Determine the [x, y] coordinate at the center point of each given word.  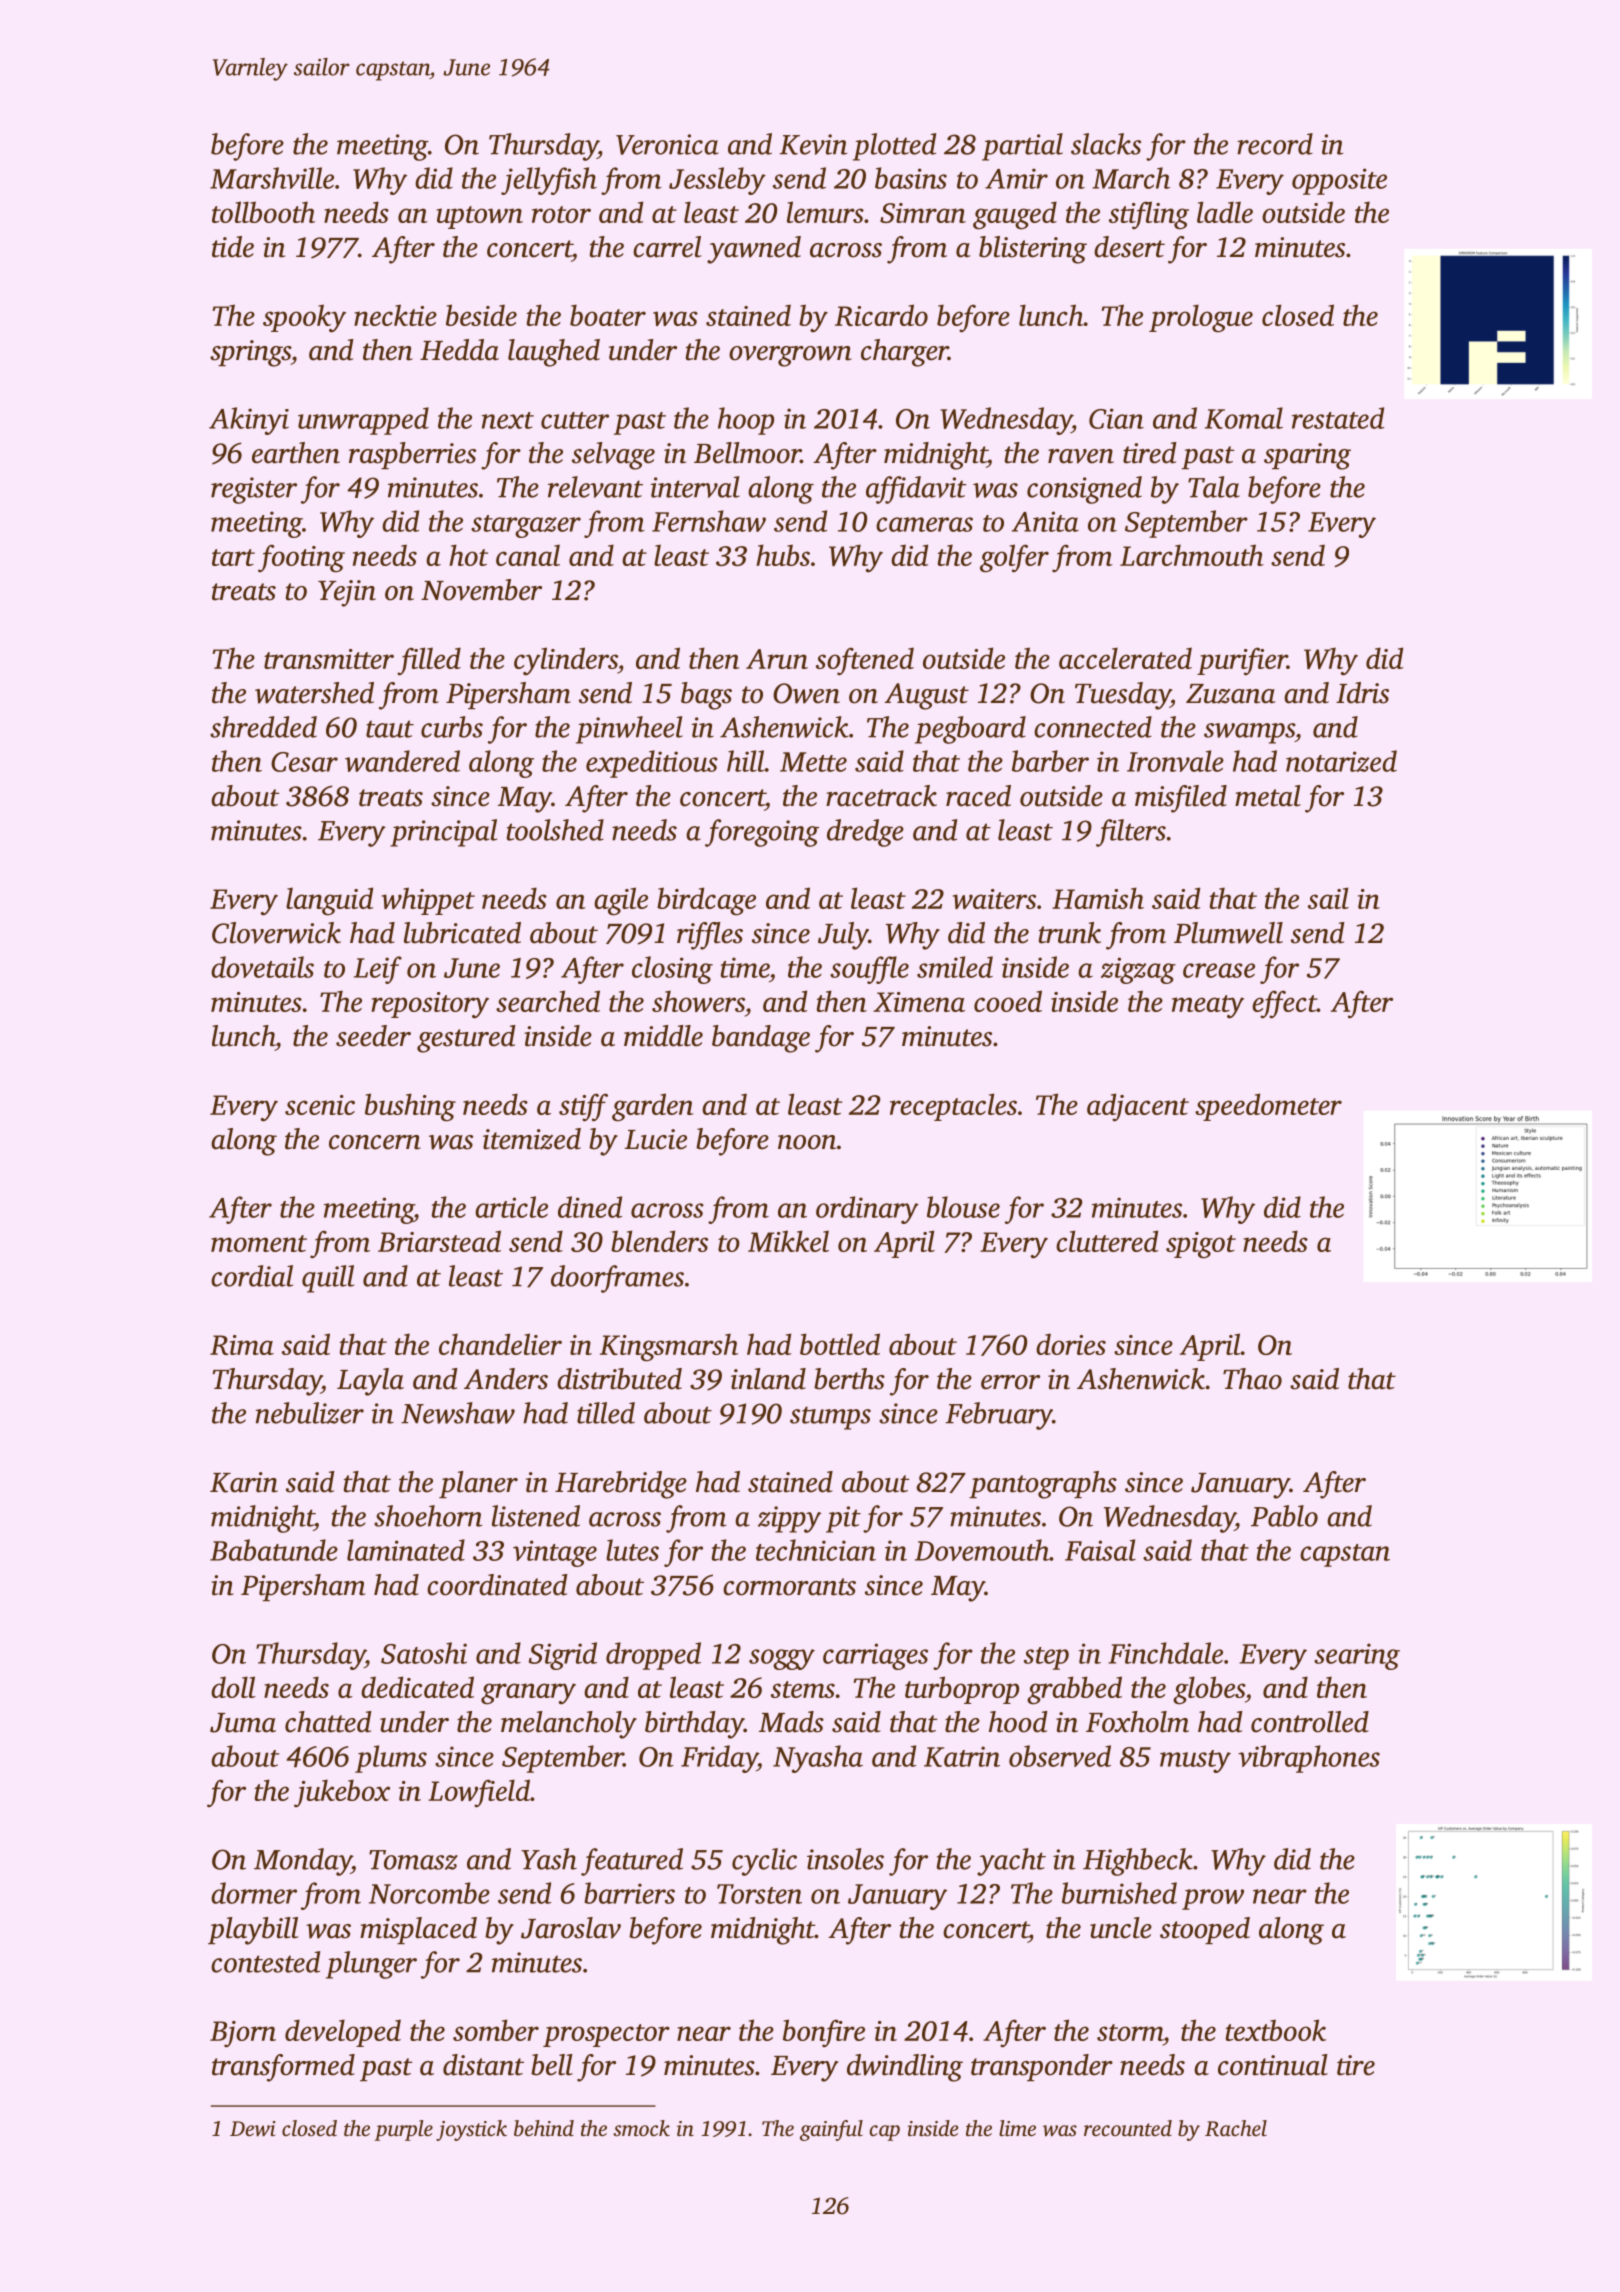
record [1275, 144]
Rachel [1236, 2128]
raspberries [412, 455]
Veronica [667, 144]
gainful [831, 2130]
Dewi [252, 2129]
